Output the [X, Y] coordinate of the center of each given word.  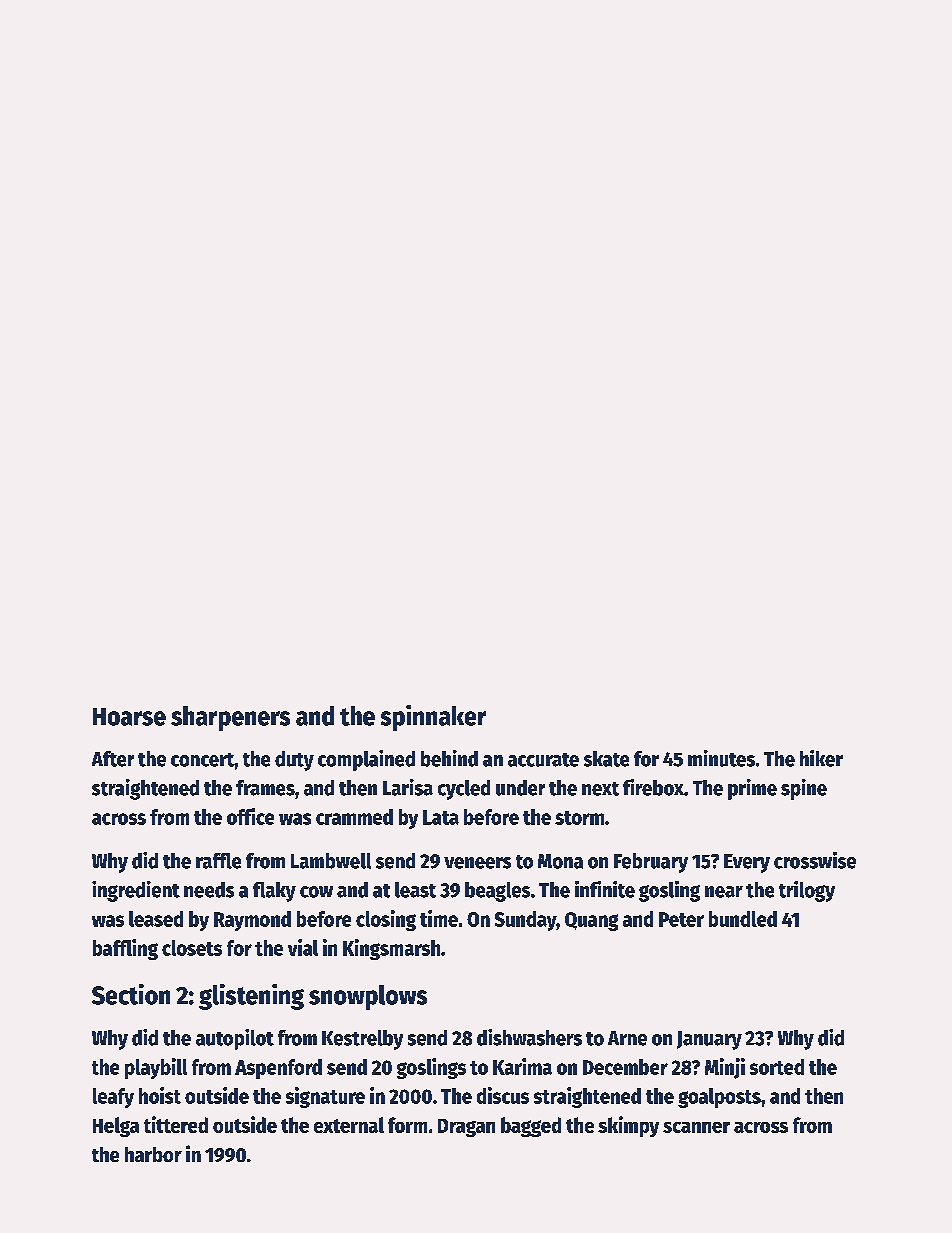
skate [606, 759]
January [709, 1040]
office [250, 816]
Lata [441, 817]
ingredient [136, 891]
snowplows [368, 997]
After [113, 759]
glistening [251, 997]
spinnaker [433, 718]
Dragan [466, 1128]
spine [804, 789]
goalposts [719, 1098]
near [724, 892]
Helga [116, 1127]
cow [316, 892]
